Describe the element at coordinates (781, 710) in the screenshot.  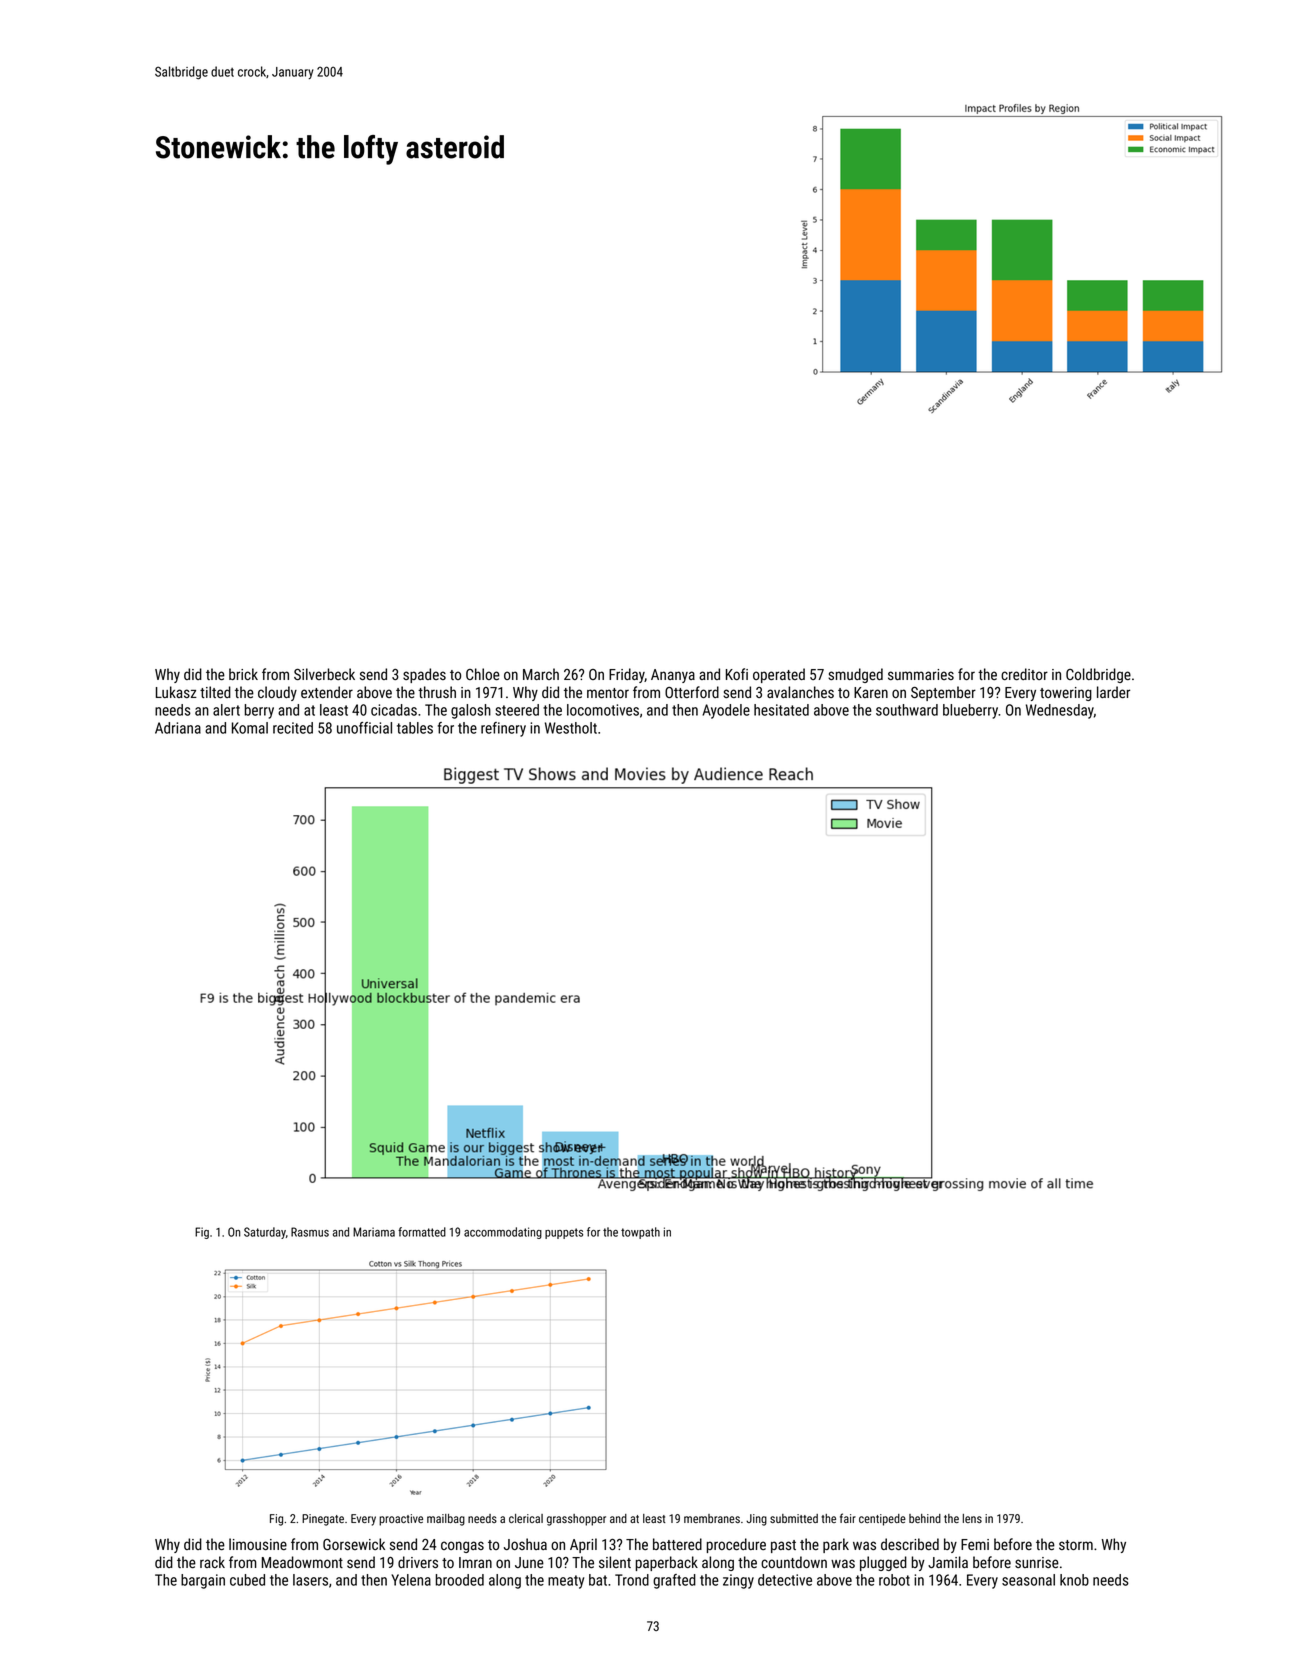
I see `hesitated` at that location.
